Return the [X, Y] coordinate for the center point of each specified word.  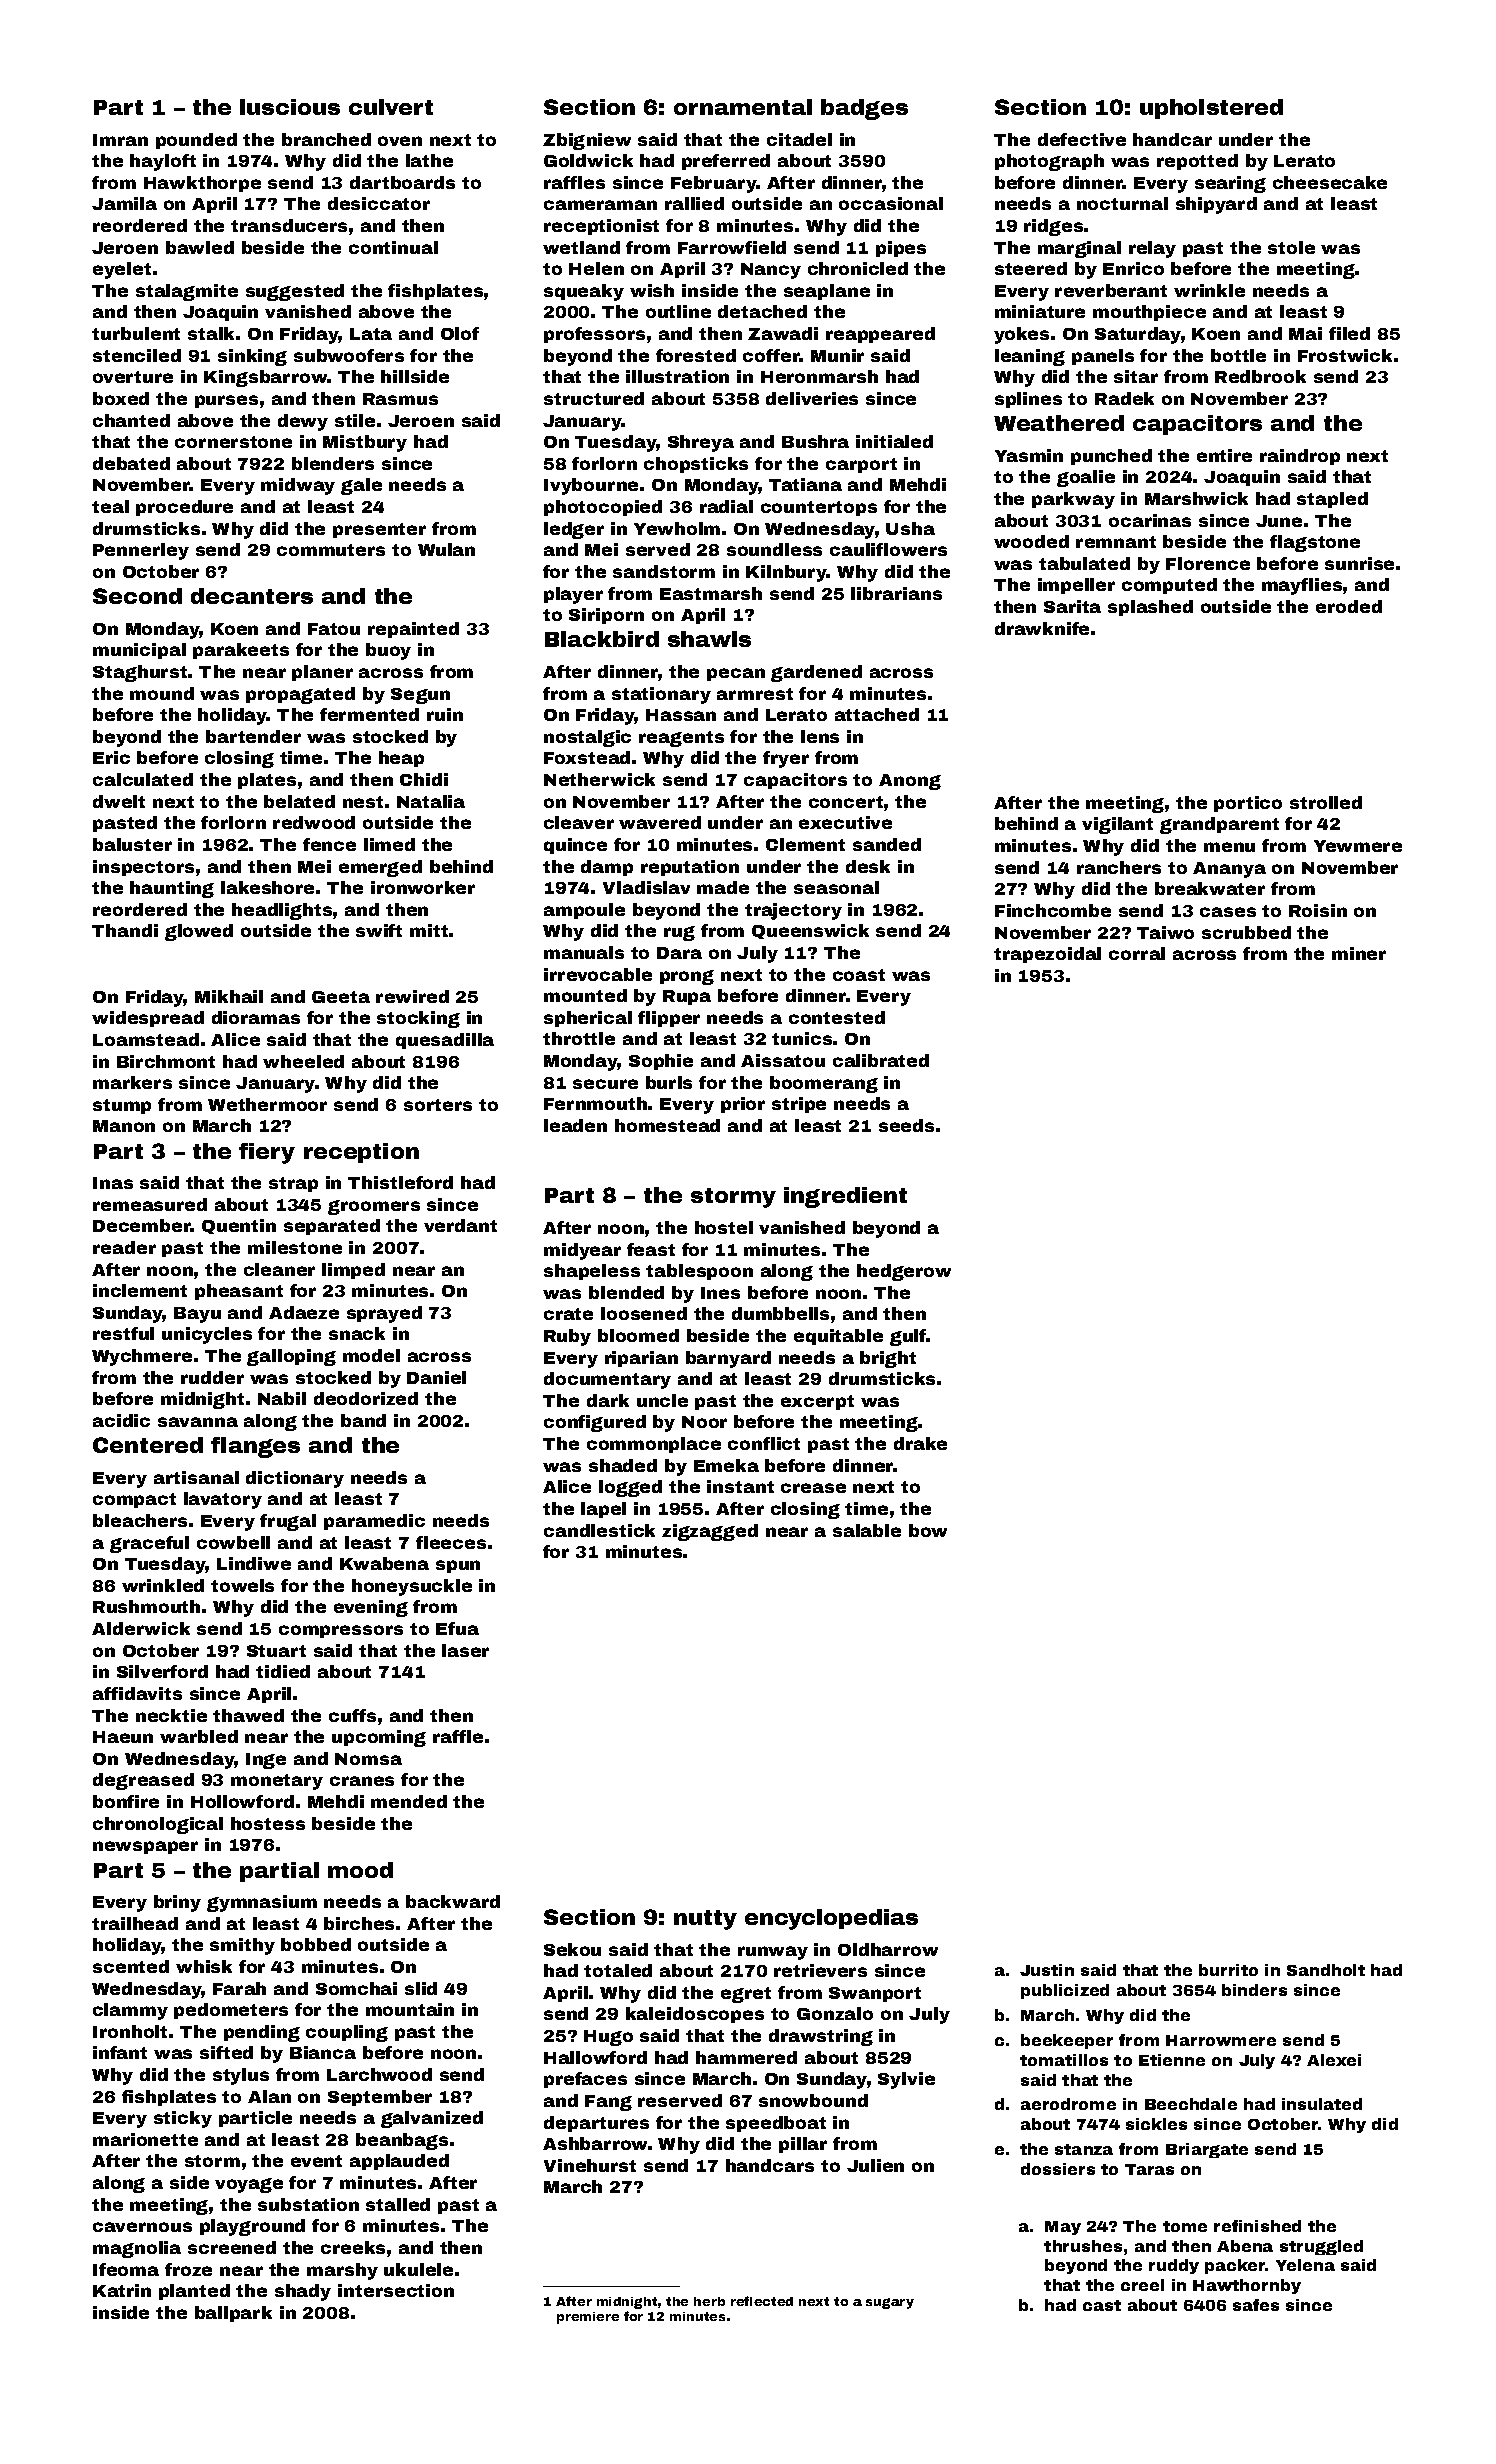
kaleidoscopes [695, 2015]
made [723, 887]
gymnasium [262, 1903]
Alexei [1334, 2060]
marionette [145, 2139]
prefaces [585, 2080]
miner [1359, 953]
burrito [1228, 1970]
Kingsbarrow [266, 378]
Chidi [424, 779]
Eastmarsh [711, 593]
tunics [802, 1038]
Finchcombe [1053, 910]
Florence [1208, 563]
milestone [295, 1247]
